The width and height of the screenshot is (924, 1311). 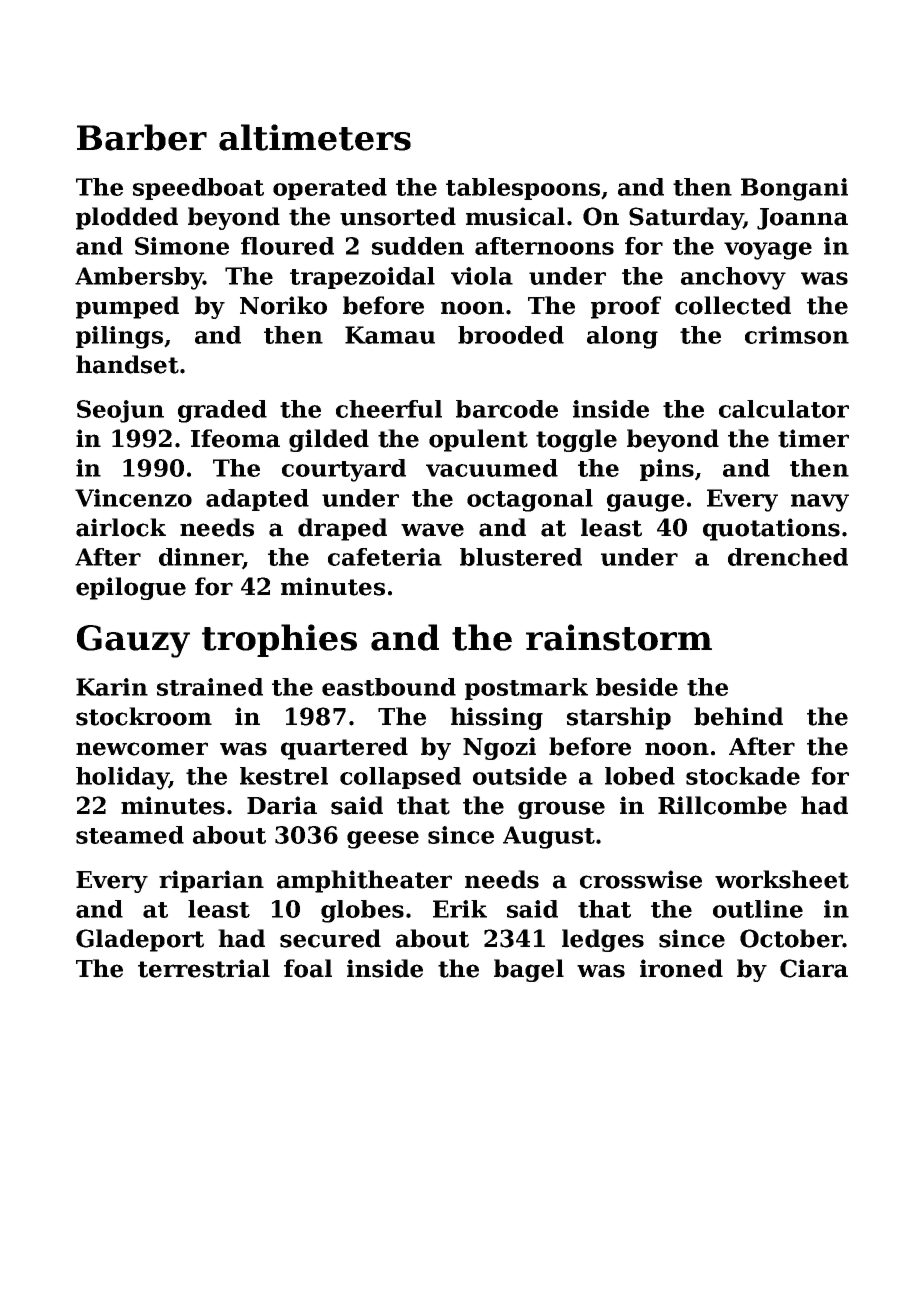 What do you see at coordinates (315, 137) in the screenshot?
I see `altimeters` at bounding box center [315, 137].
